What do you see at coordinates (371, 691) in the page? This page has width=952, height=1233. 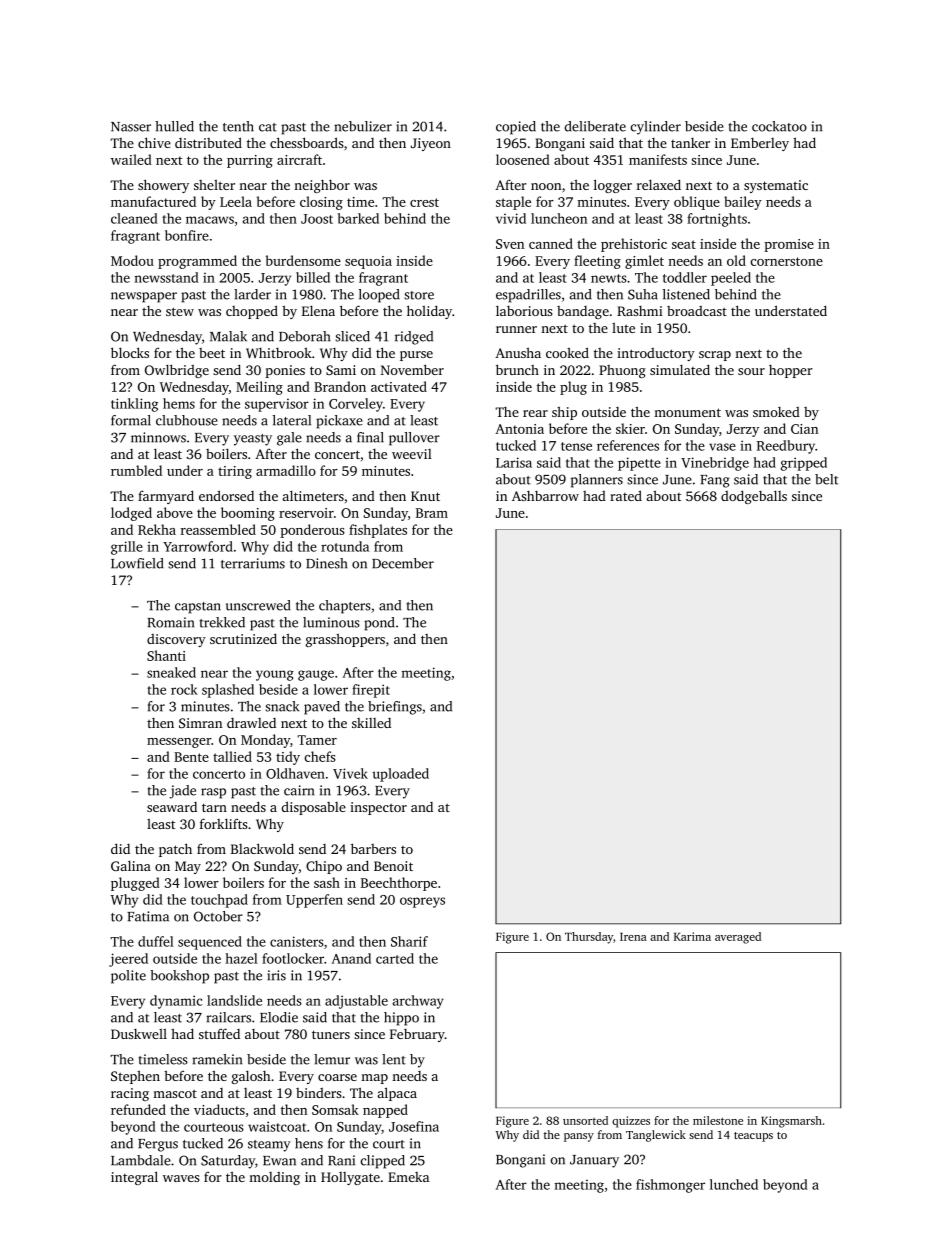 I see `firepit` at bounding box center [371, 691].
